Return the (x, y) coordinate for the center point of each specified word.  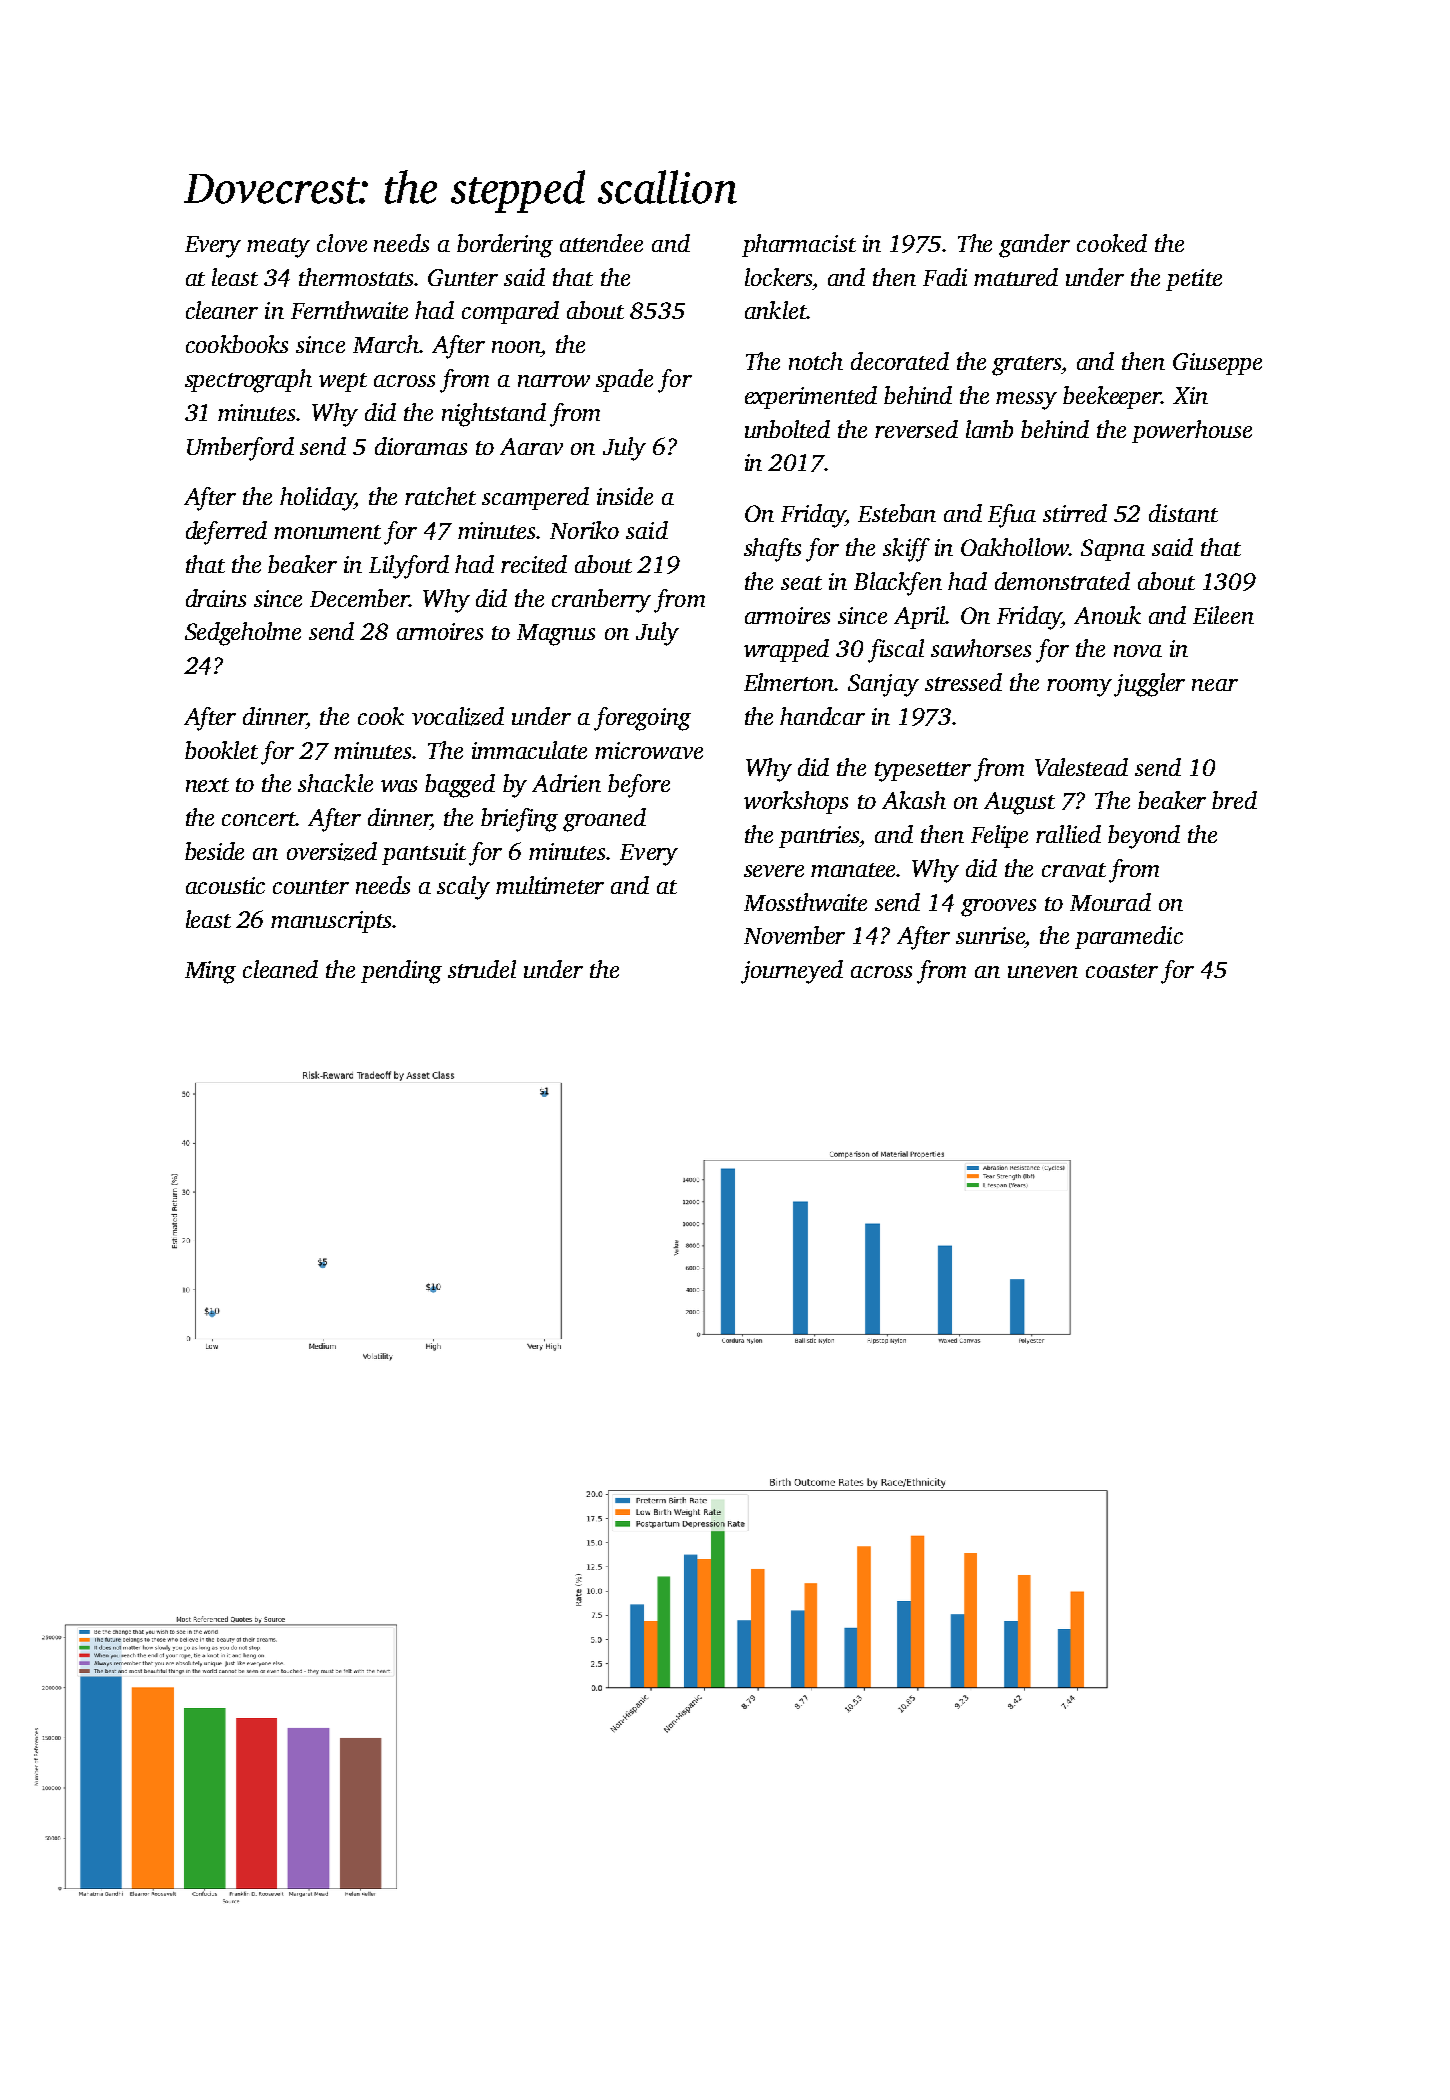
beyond (1144, 837)
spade (624, 380)
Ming (210, 972)
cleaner (222, 310)
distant (1183, 513)
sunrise (990, 935)
